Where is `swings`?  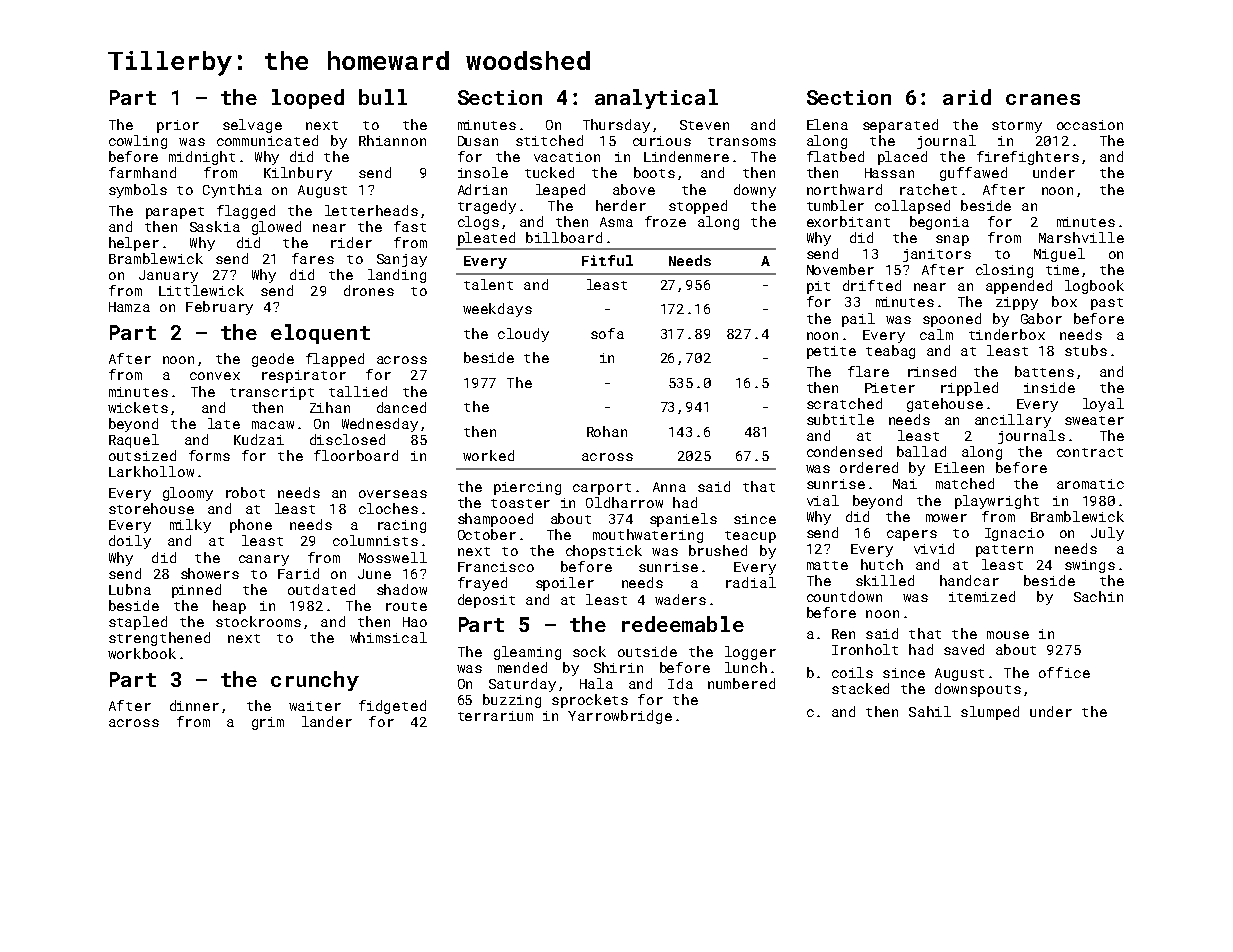
swings is located at coordinates (1090, 566).
